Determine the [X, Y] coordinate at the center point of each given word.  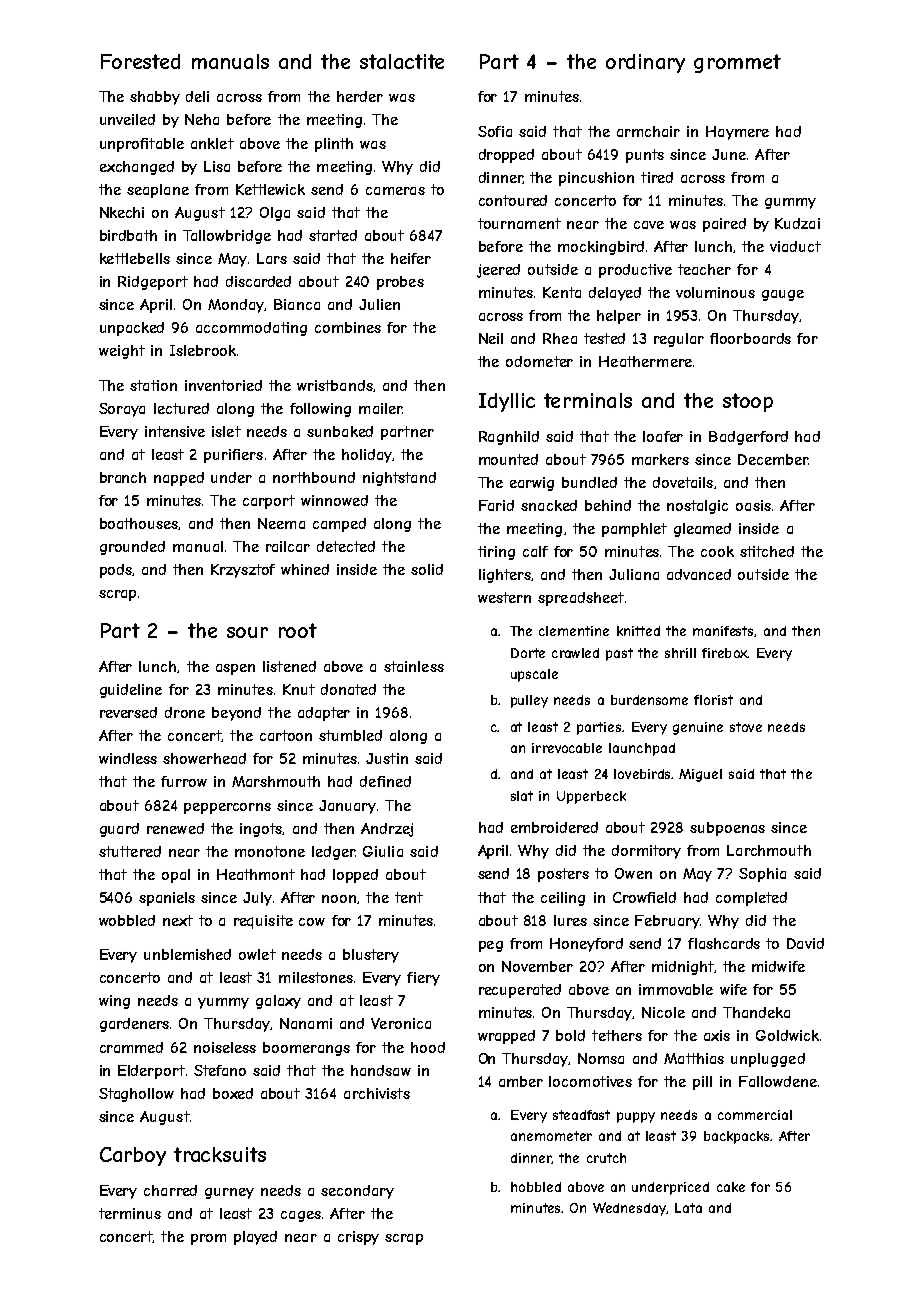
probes [400, 283]
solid [427, 569]
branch [123, 477]
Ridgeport [153, 283]
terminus [130, 1213]
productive [635, 271]
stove [746, 727]
